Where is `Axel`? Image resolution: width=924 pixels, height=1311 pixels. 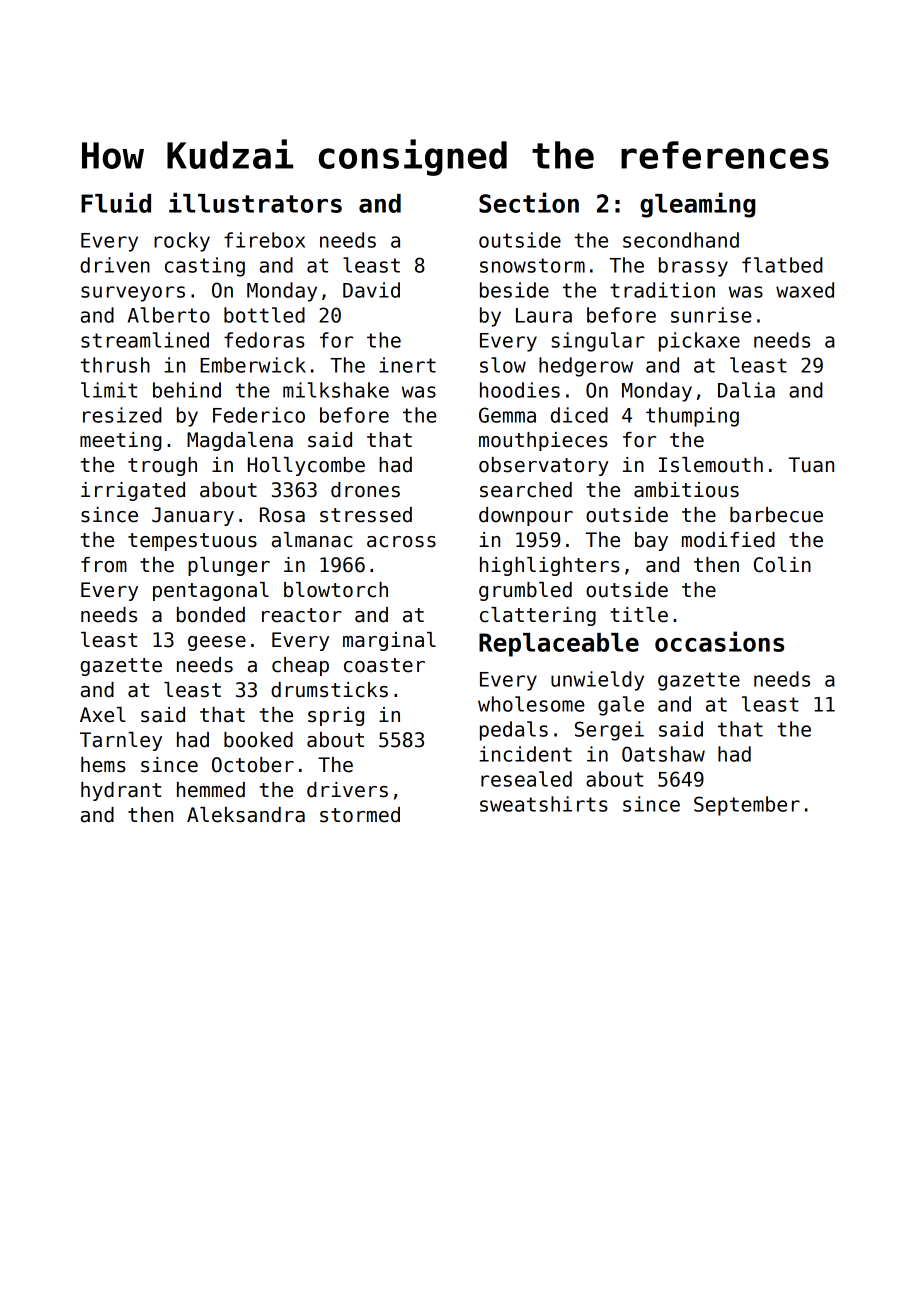 Axel is located at coordinates (103, 715).
